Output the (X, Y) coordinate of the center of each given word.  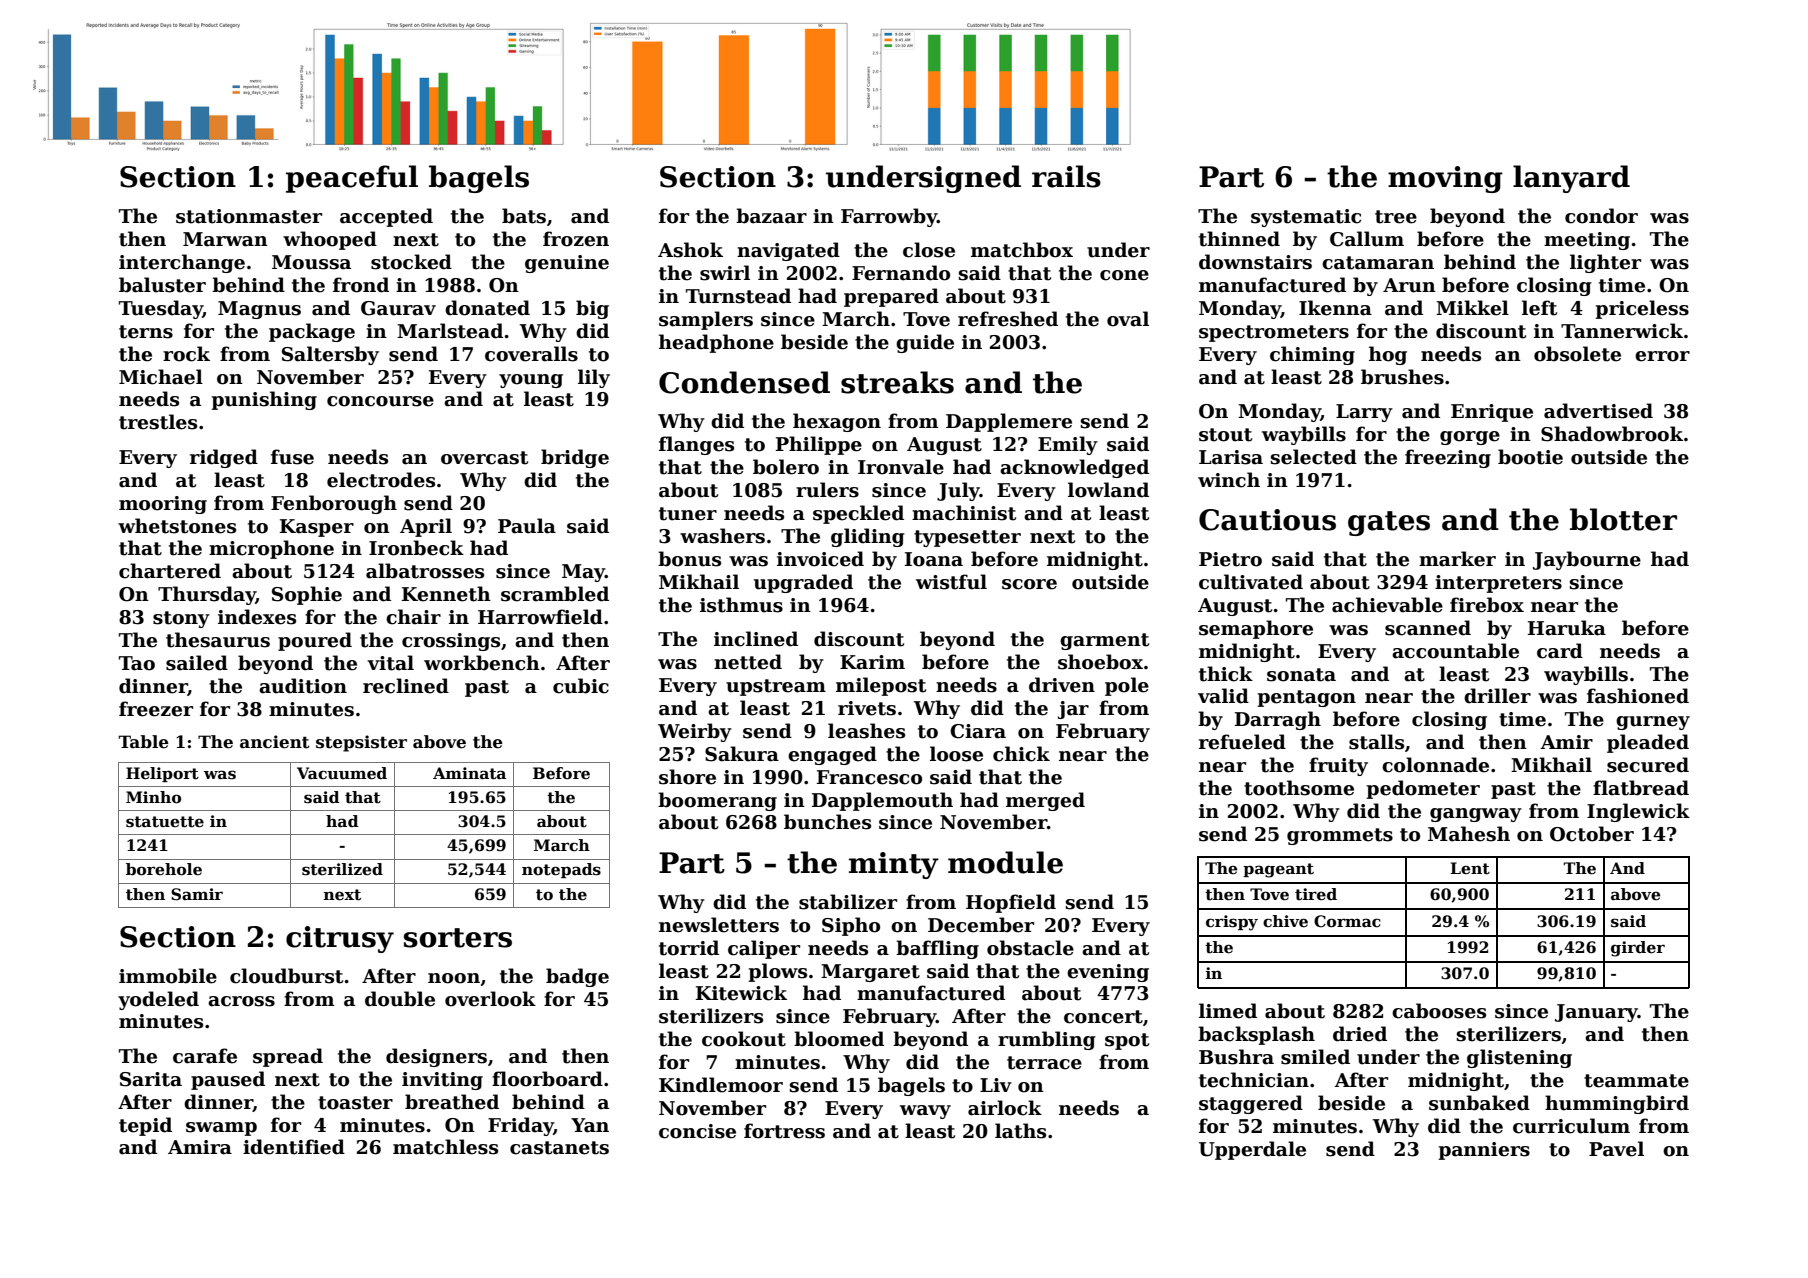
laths (1020, 1131)
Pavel (1616, 1149)
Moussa (311, 262)
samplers (706, 320)
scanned (1428, 628)
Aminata (469, 773)
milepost (881, 686)
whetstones (177, 526)
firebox (1487, 605)
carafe (205, 1056)
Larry (1364, 413)
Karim (872, 662)
